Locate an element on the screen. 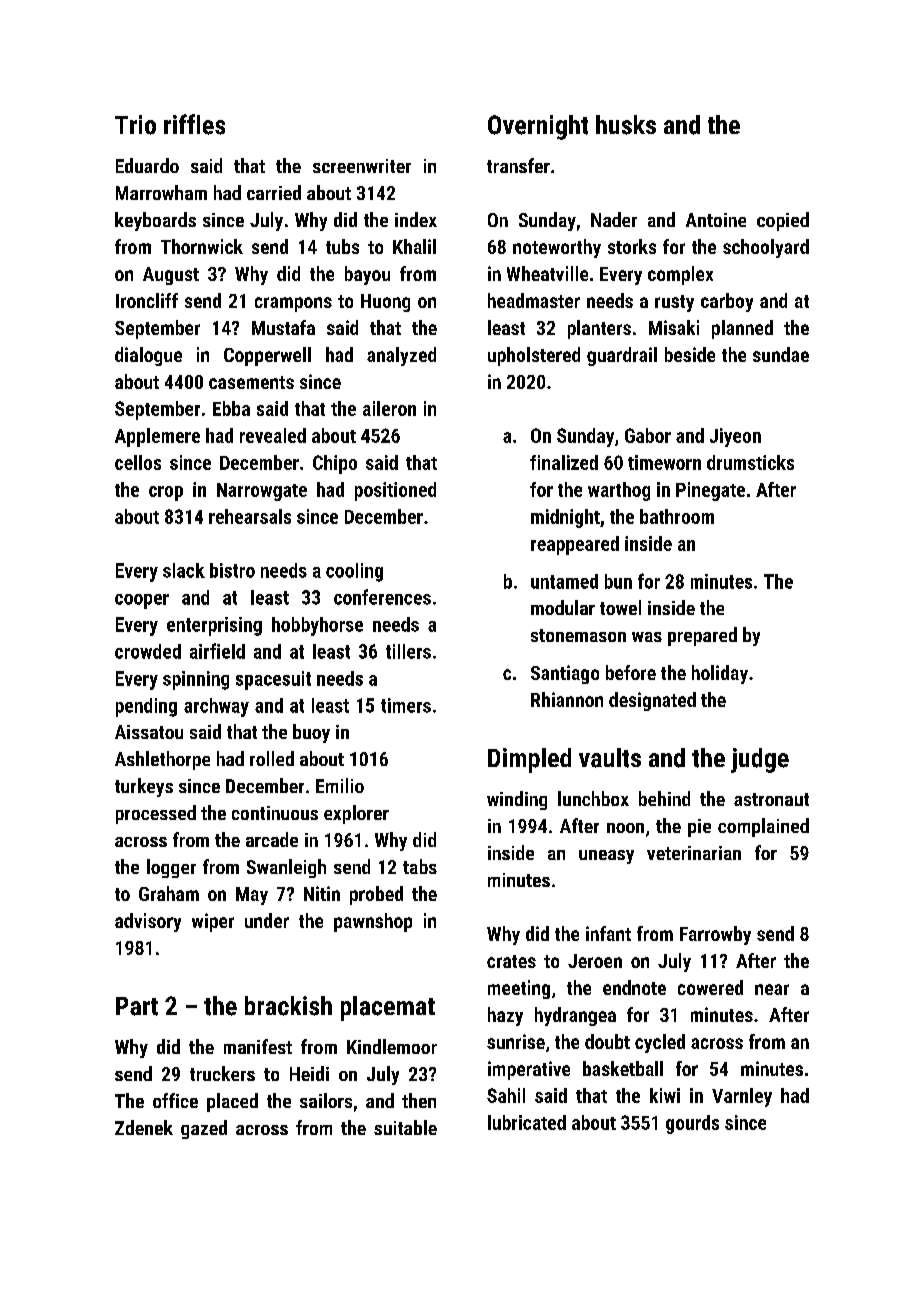 This screenshot has height=1311, width=924. tillers is located at coordinates (408, 651).
